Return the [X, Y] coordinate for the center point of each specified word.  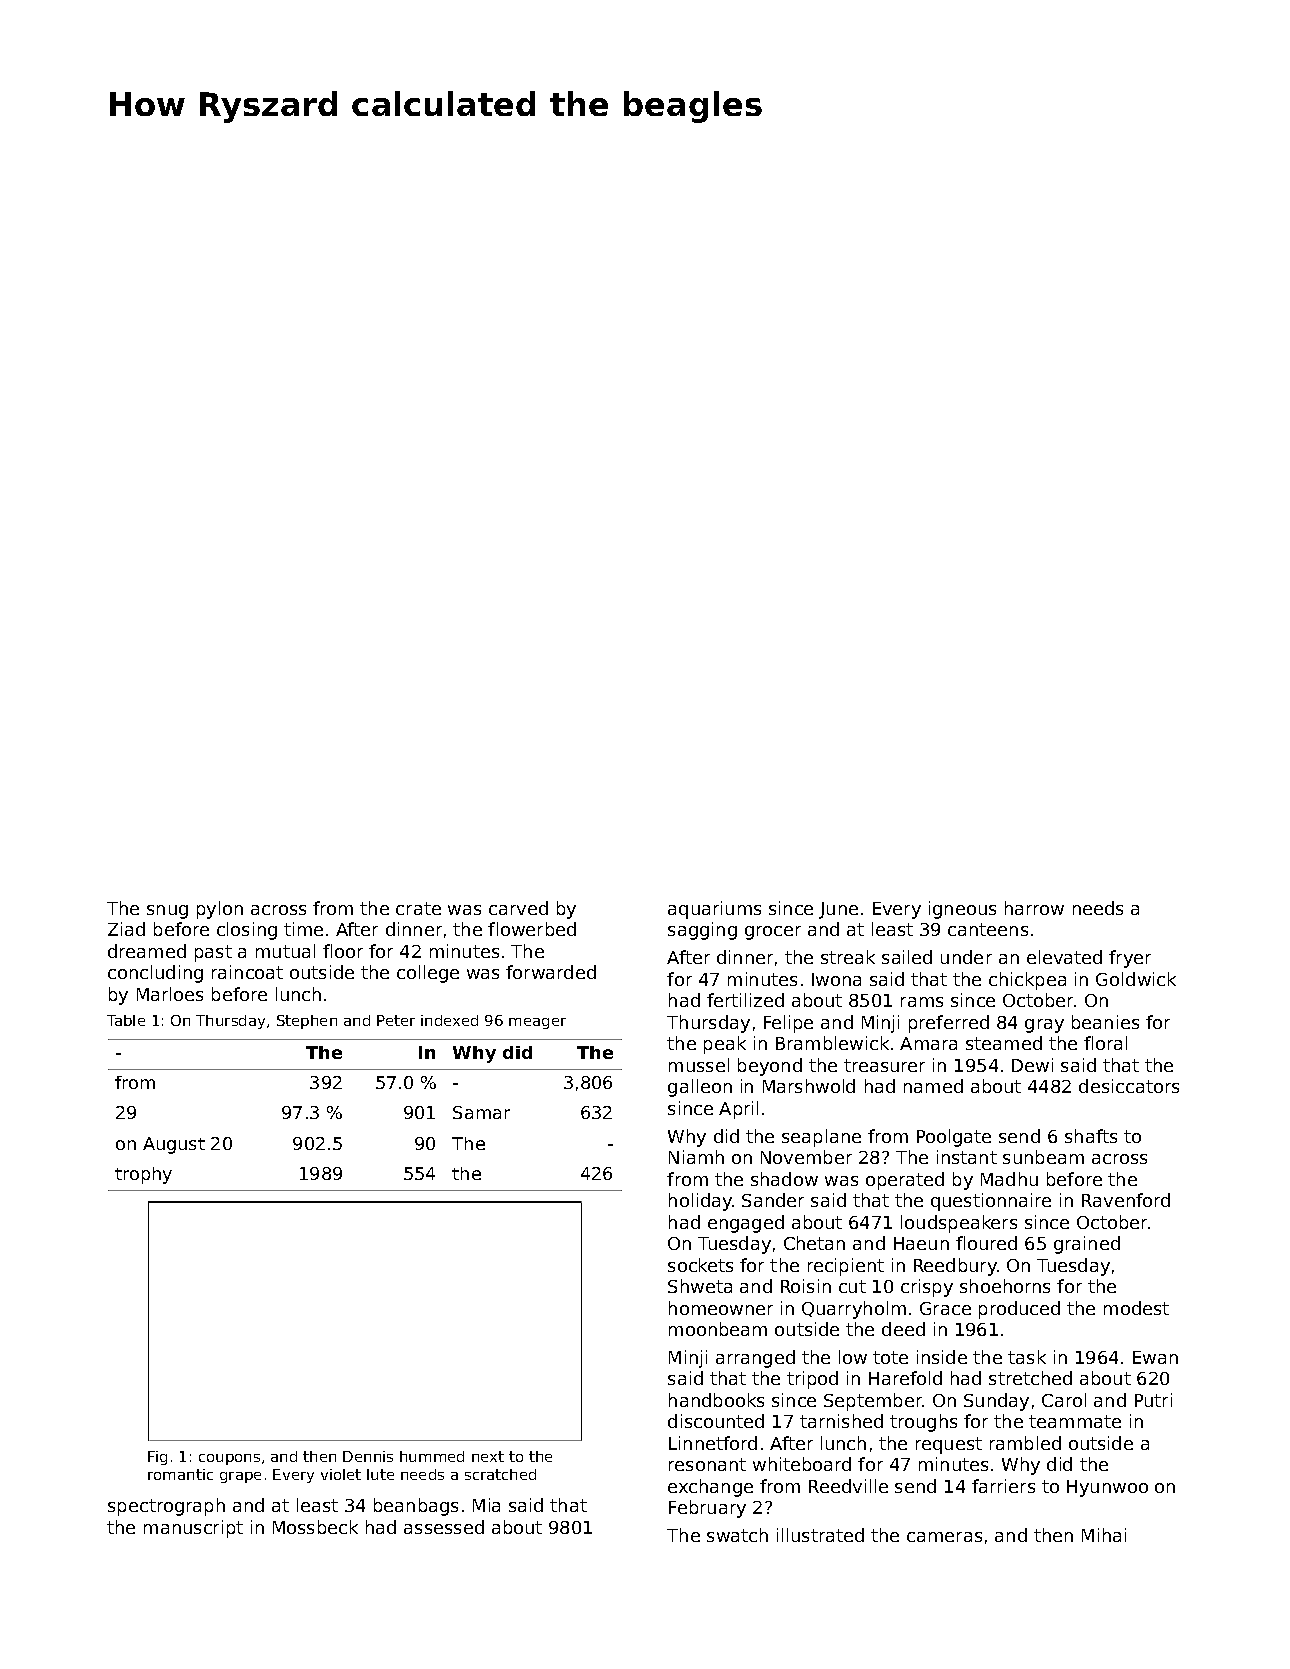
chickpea [1027, 981]
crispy [927, 1288]
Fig [157, 1458]
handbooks [716, 1400]
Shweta [700, 1286]
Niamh [696, 1157]
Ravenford [1126, 1200]
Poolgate [954, 1138]
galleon [700, 1088]
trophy [143, 1175]
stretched [1030, 1378]
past [213, 953]
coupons [229, 1459]
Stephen [307, 1022]
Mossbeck [315, 1527]
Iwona [836, 979]
